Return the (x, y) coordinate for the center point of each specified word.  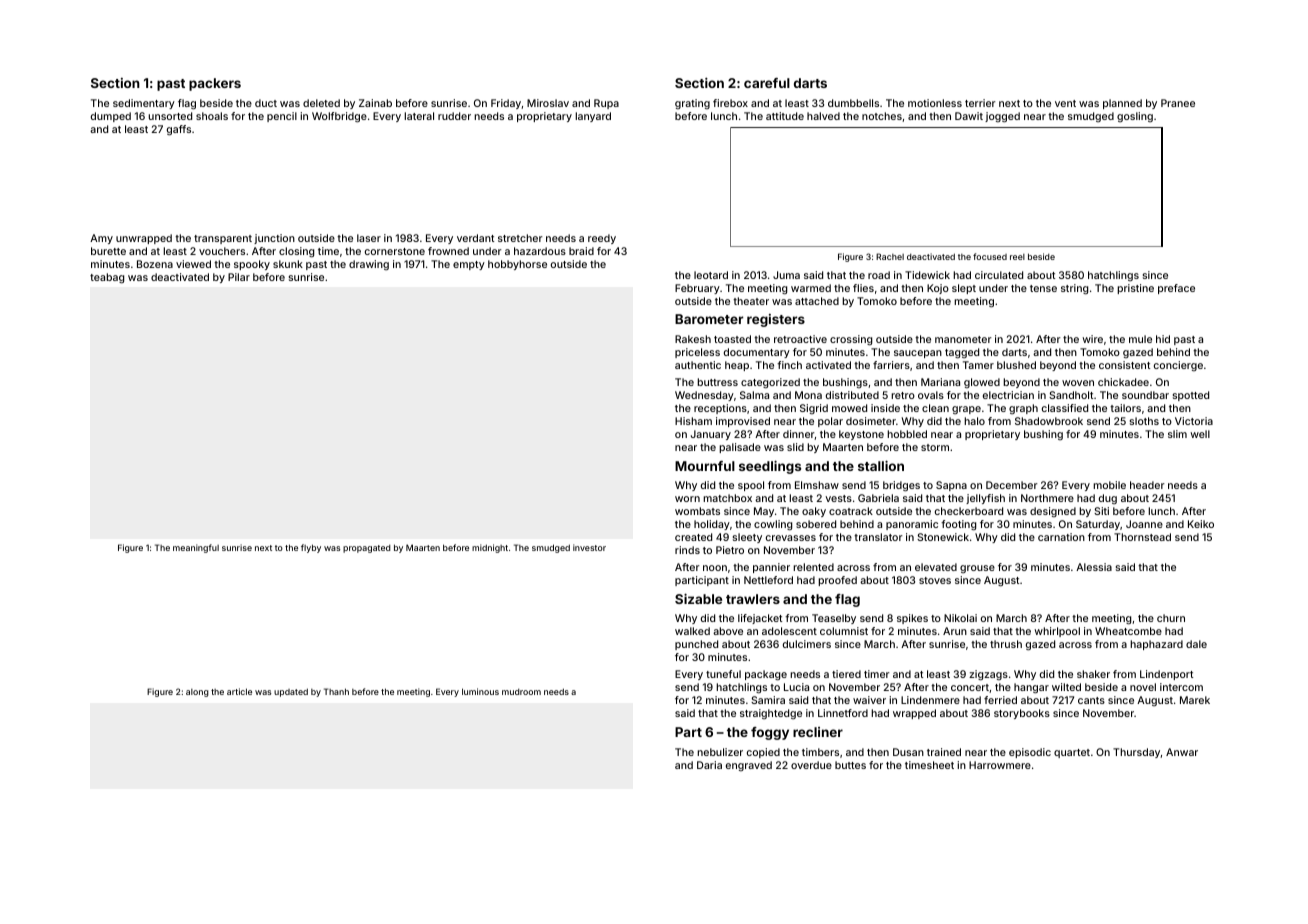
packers (215, 84)
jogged (1002, 117)
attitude (785, 116)
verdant (475, 238)
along (197, 693)
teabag (107, 278)
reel (1017, 257)
